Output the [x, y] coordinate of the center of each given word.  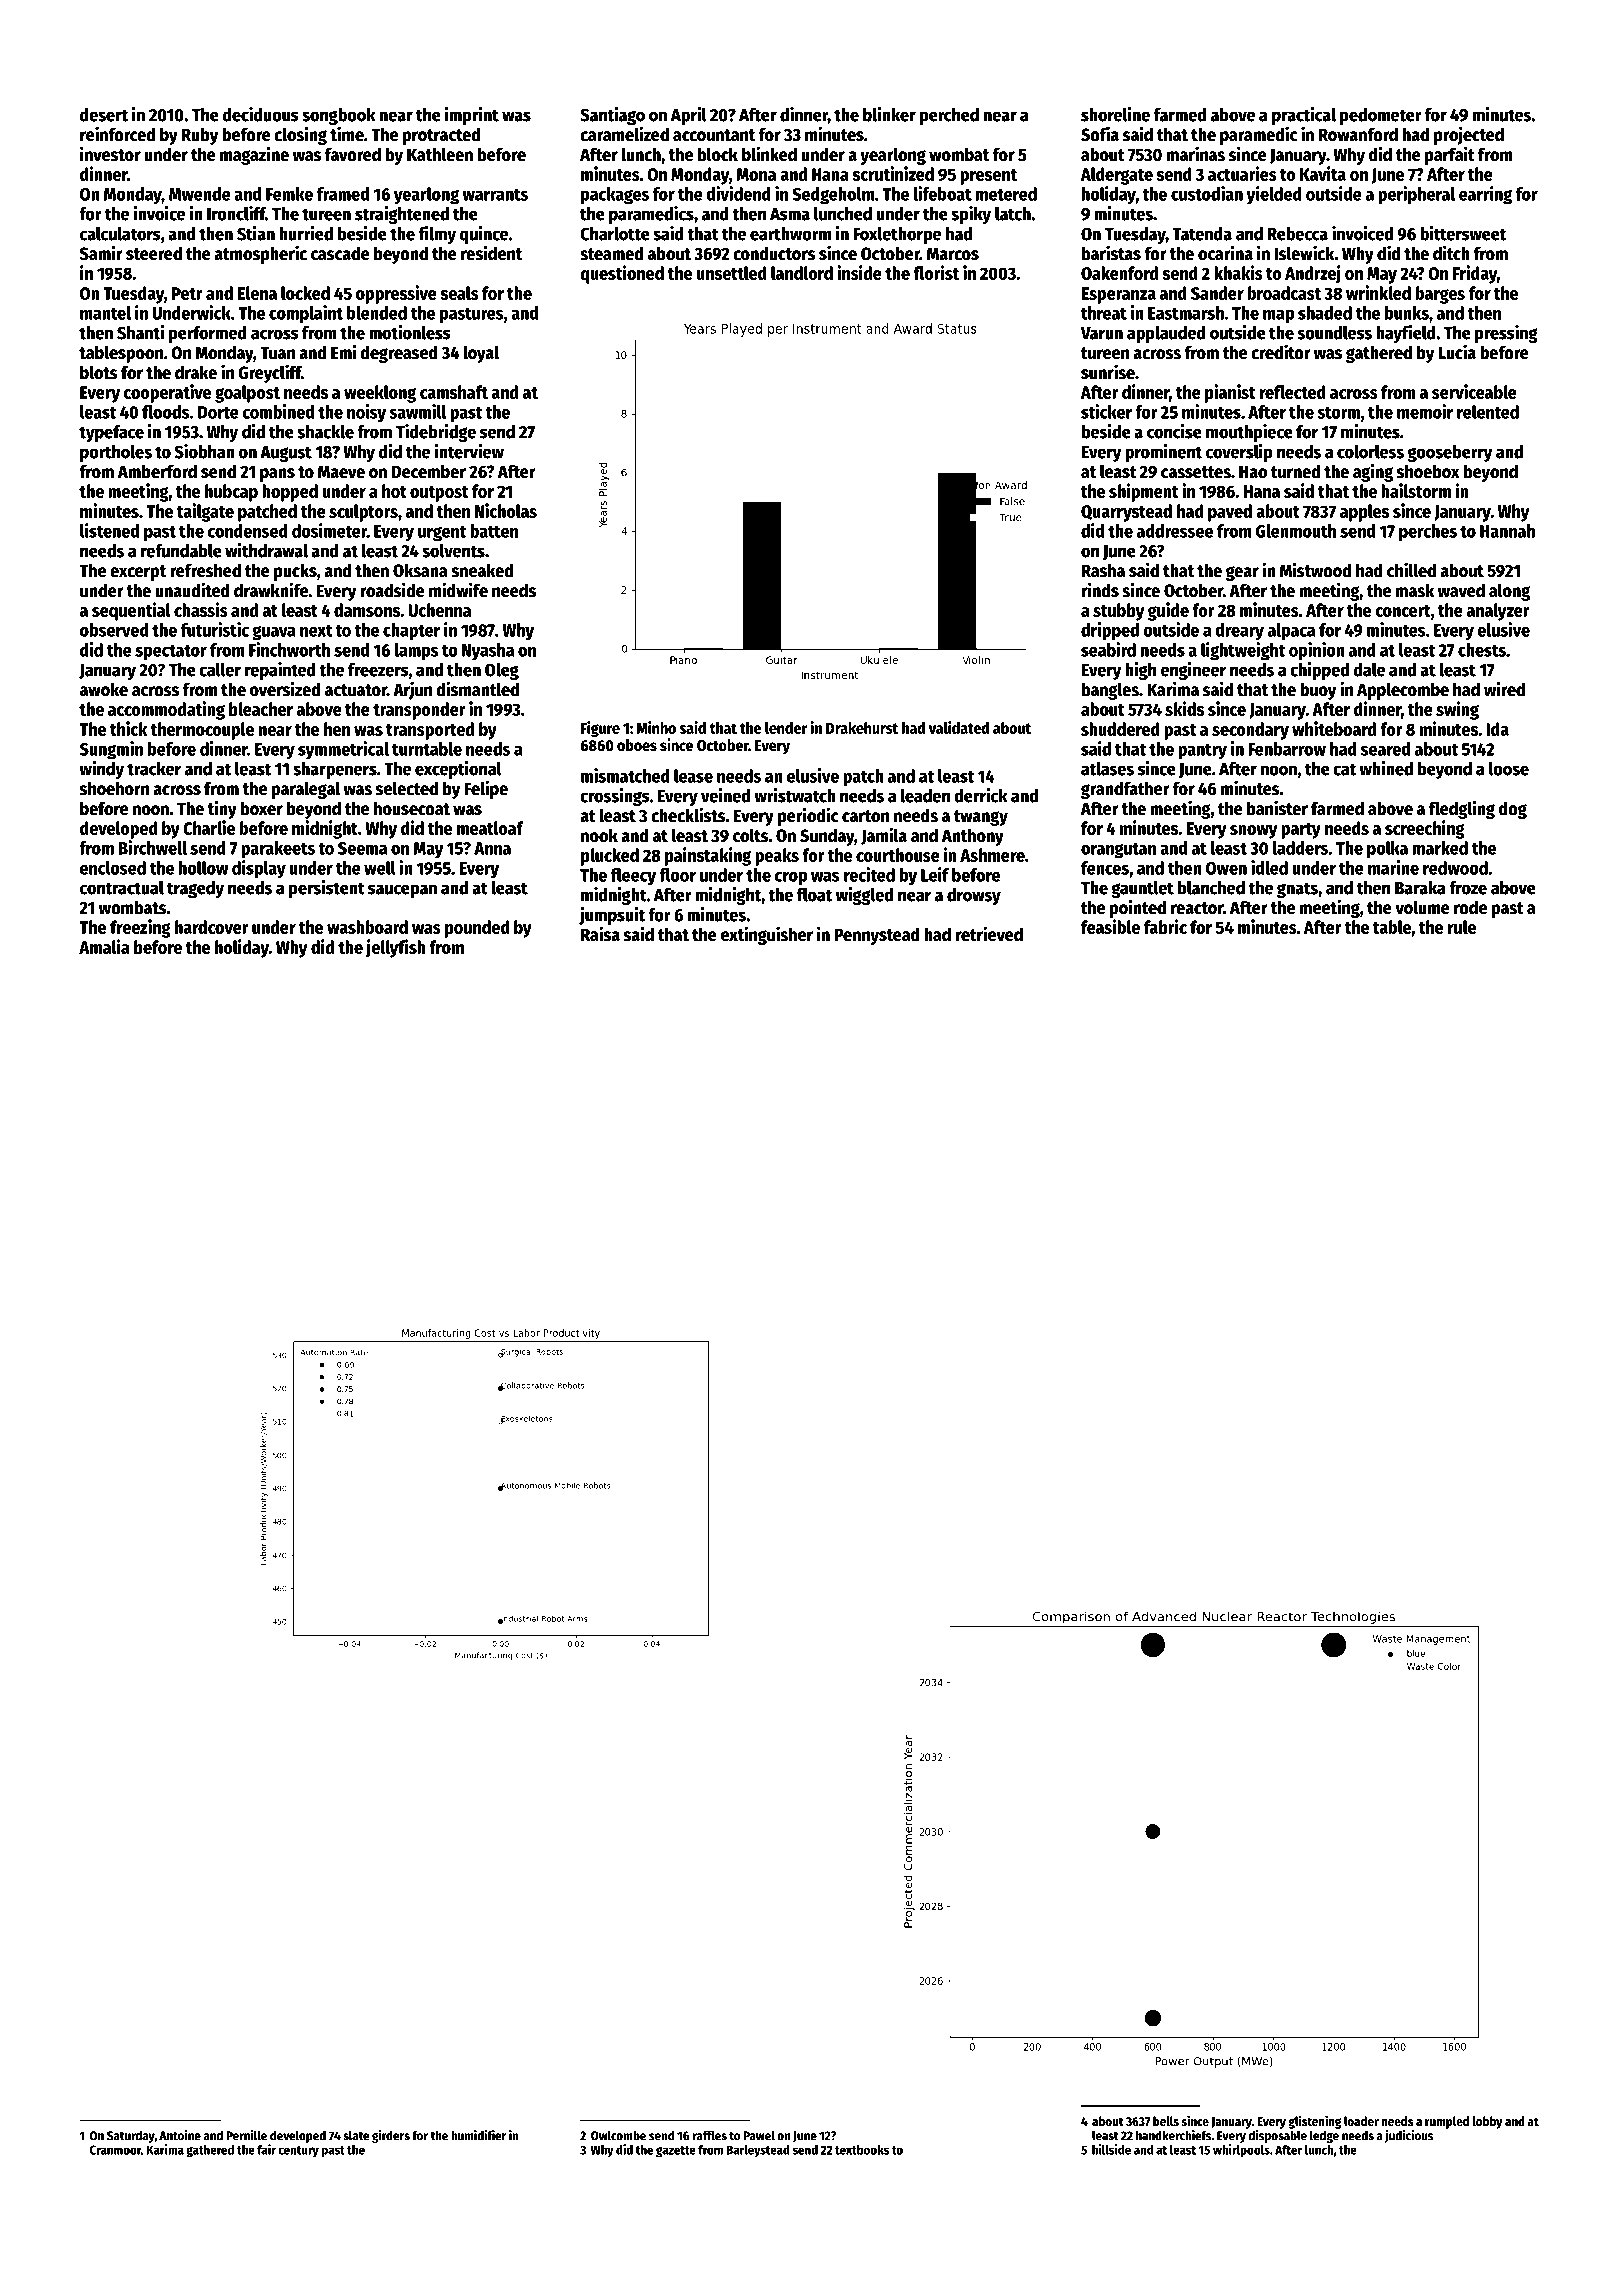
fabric [1165, 926]
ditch [1451, 253]
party [1301, 831]
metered [1006, 194]
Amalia [104, 946]
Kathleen [440, 154]
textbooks [862, 2150]
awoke [104, 689]
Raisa [600, 934]
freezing [140, 928]
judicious [1408, 2136]
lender [786, 728]
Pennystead [877, 936]
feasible [1110, 926]
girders [391, 2136]
